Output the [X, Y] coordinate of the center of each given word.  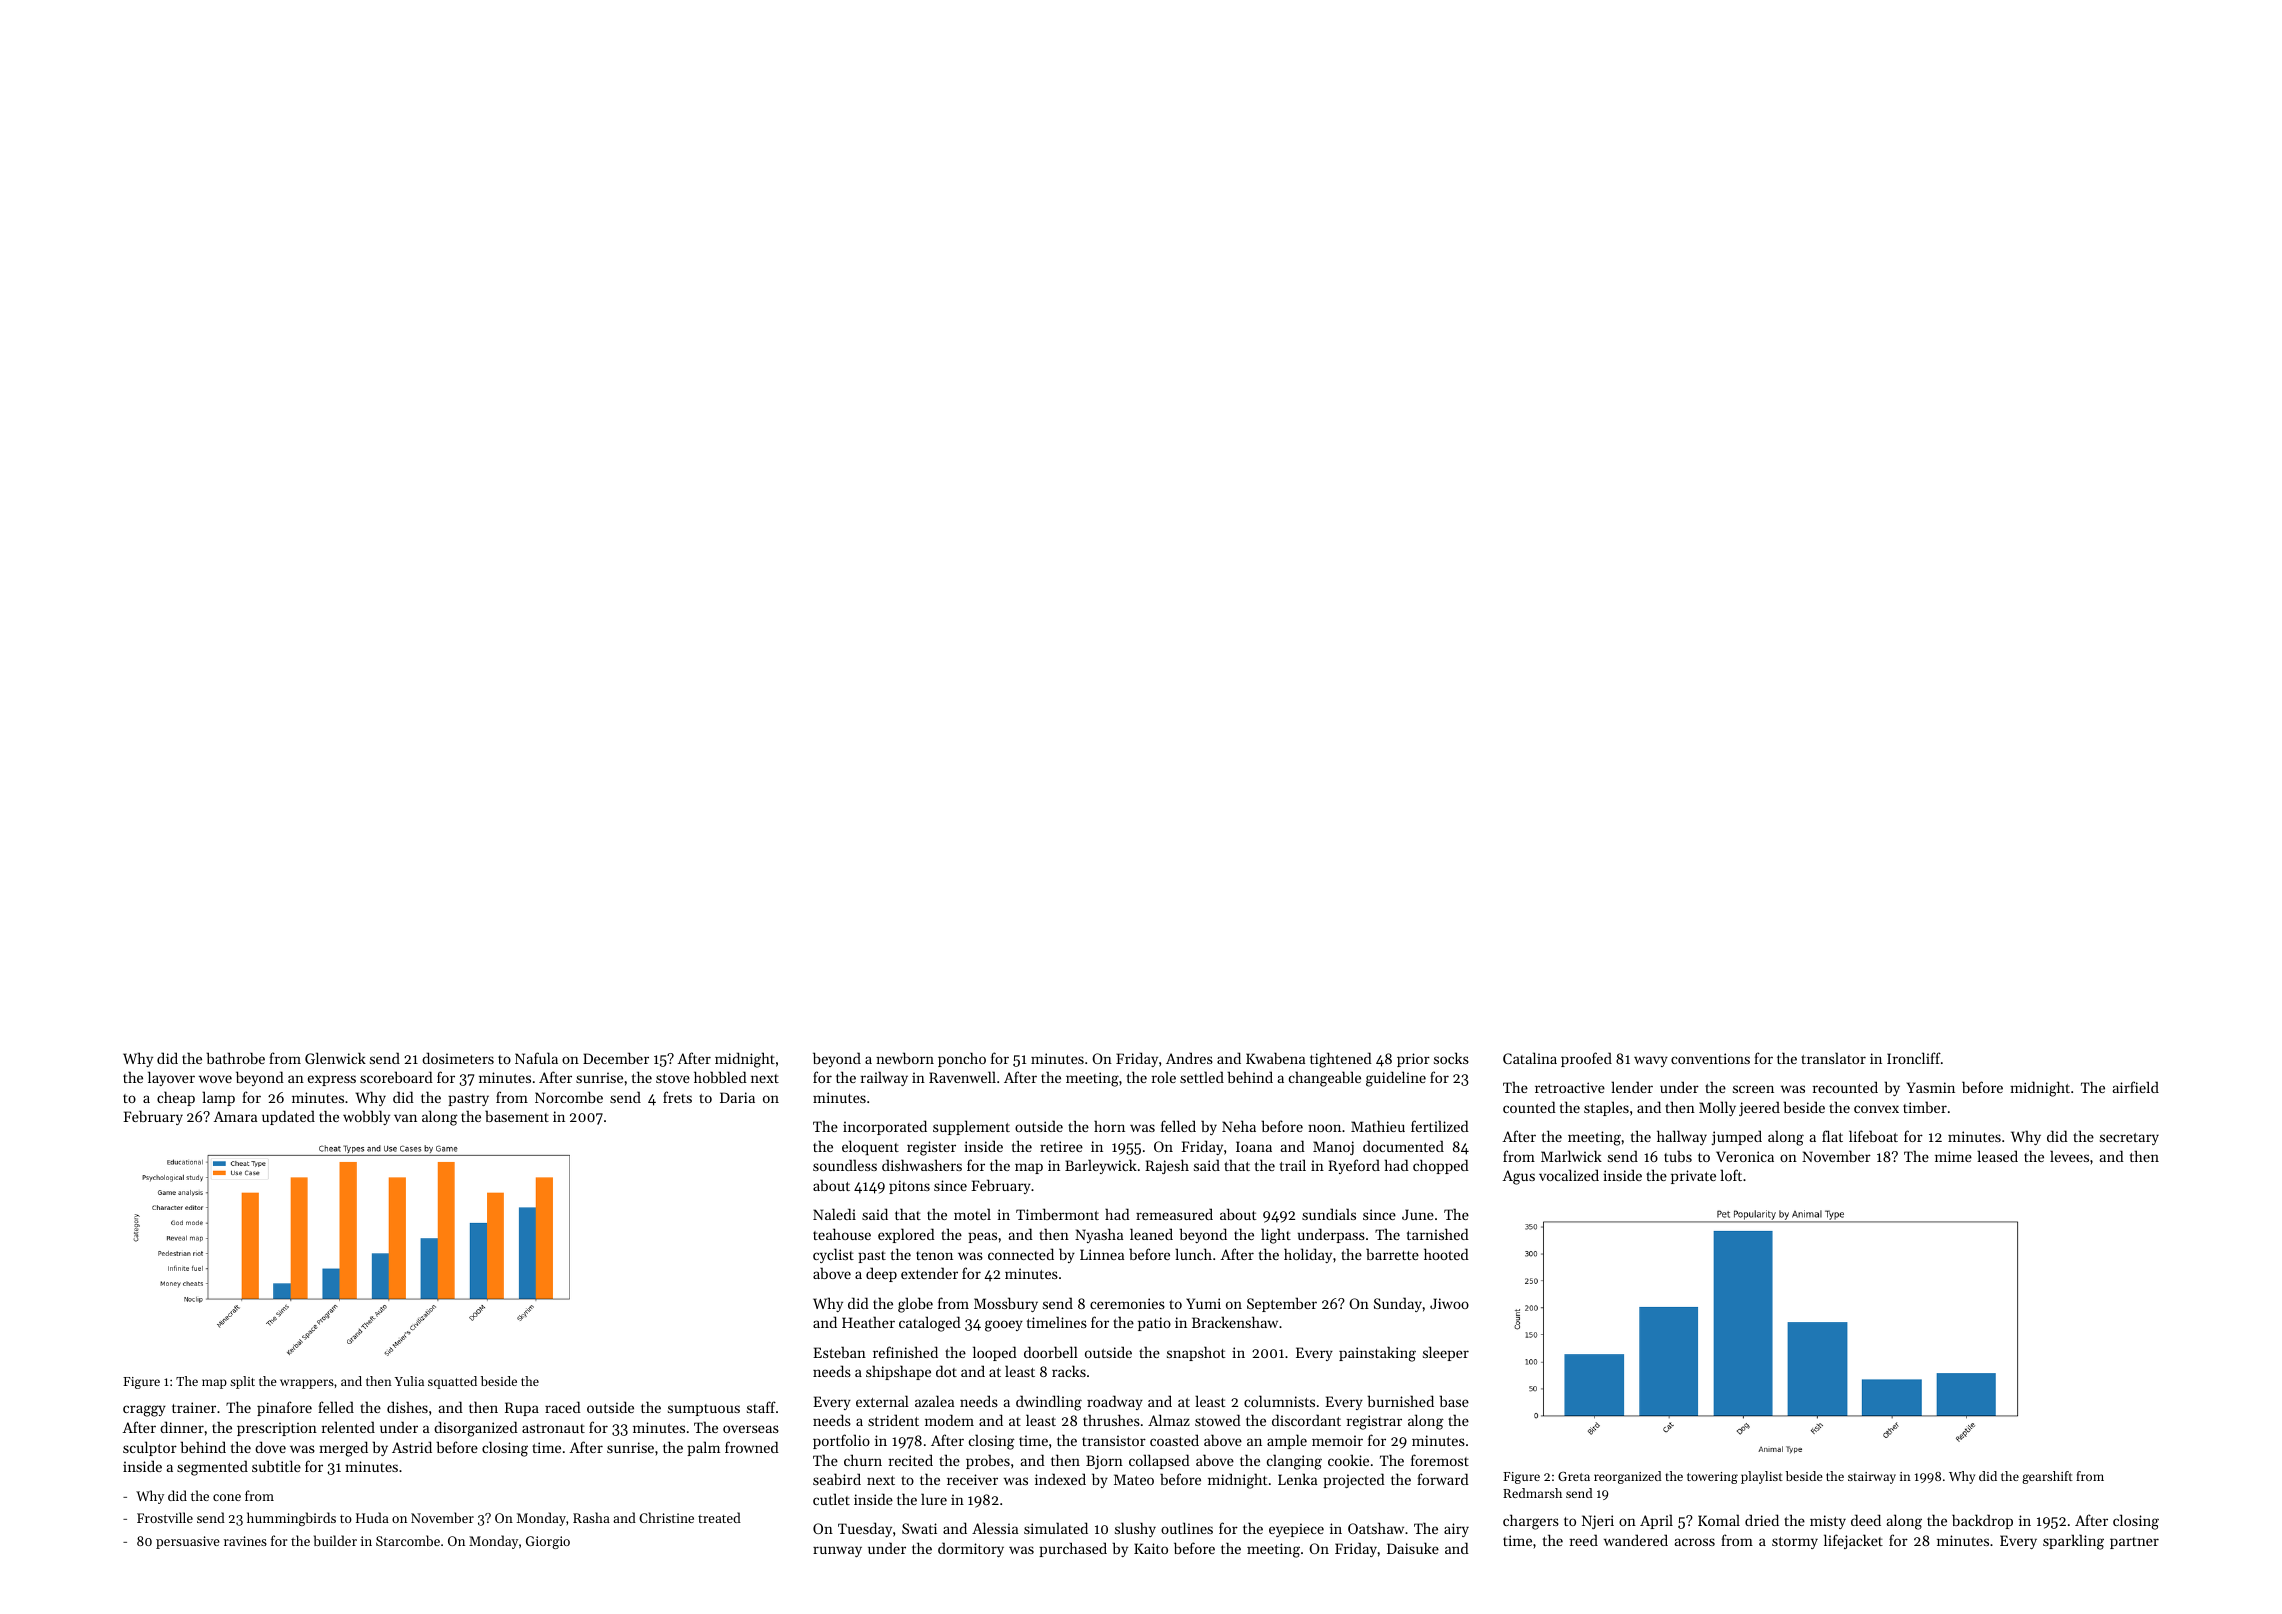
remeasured [1174, 1214]
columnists [1279, 1401]
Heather [868, 1322]
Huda [372, 1517]
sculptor [150, 1448]
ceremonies [1127, 1303]
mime [1953, 1156]
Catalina [1530, 1058]
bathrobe [235, 1058]
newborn [905, 1058]
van [405, 1118]
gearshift [2047, 1477]
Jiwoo [1449, 1303]
